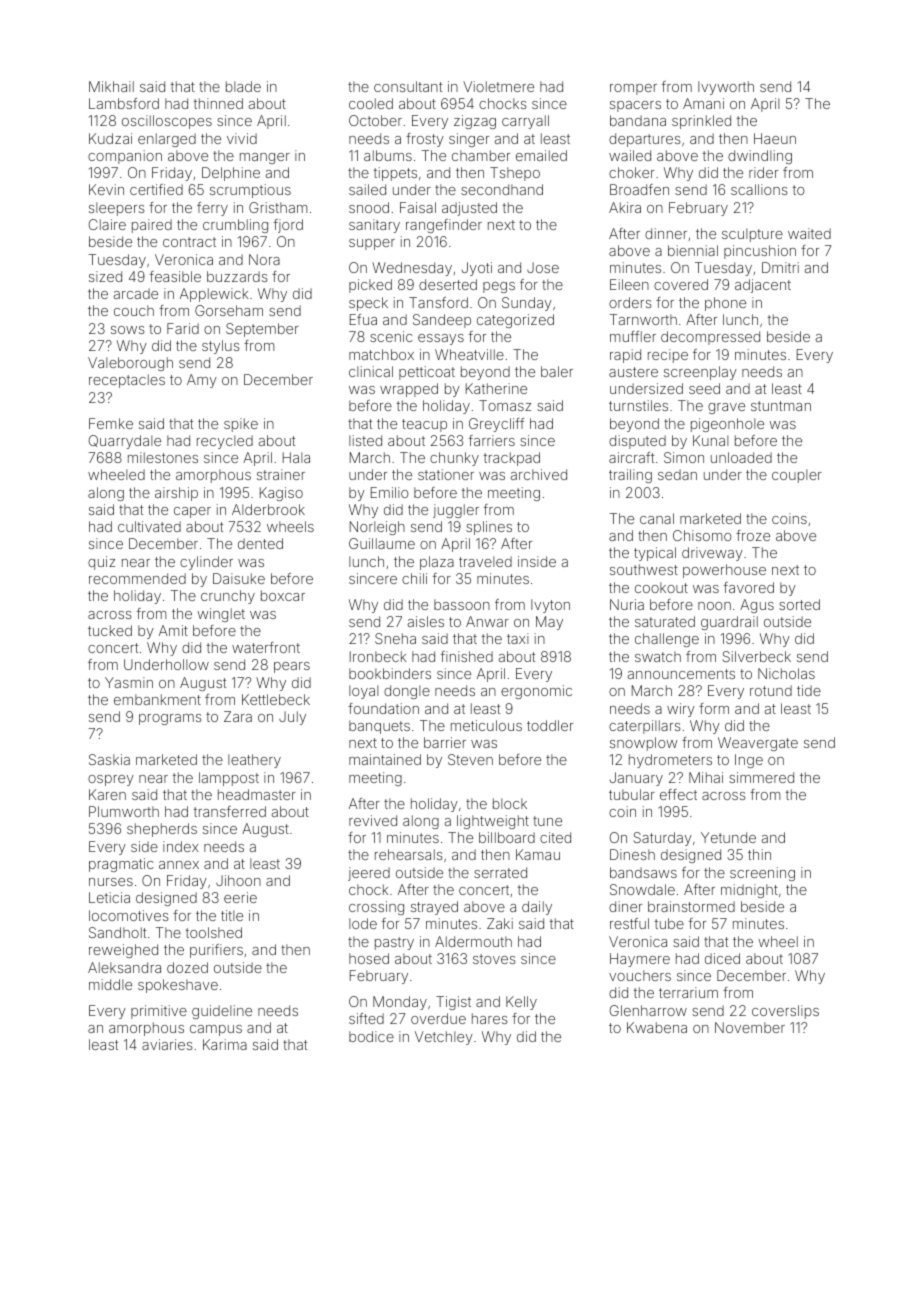 This screenshot has height=1308, width=924. Describe the element at coordinates (400, 1003) in the screenshot. I see `Monday` at that location.
